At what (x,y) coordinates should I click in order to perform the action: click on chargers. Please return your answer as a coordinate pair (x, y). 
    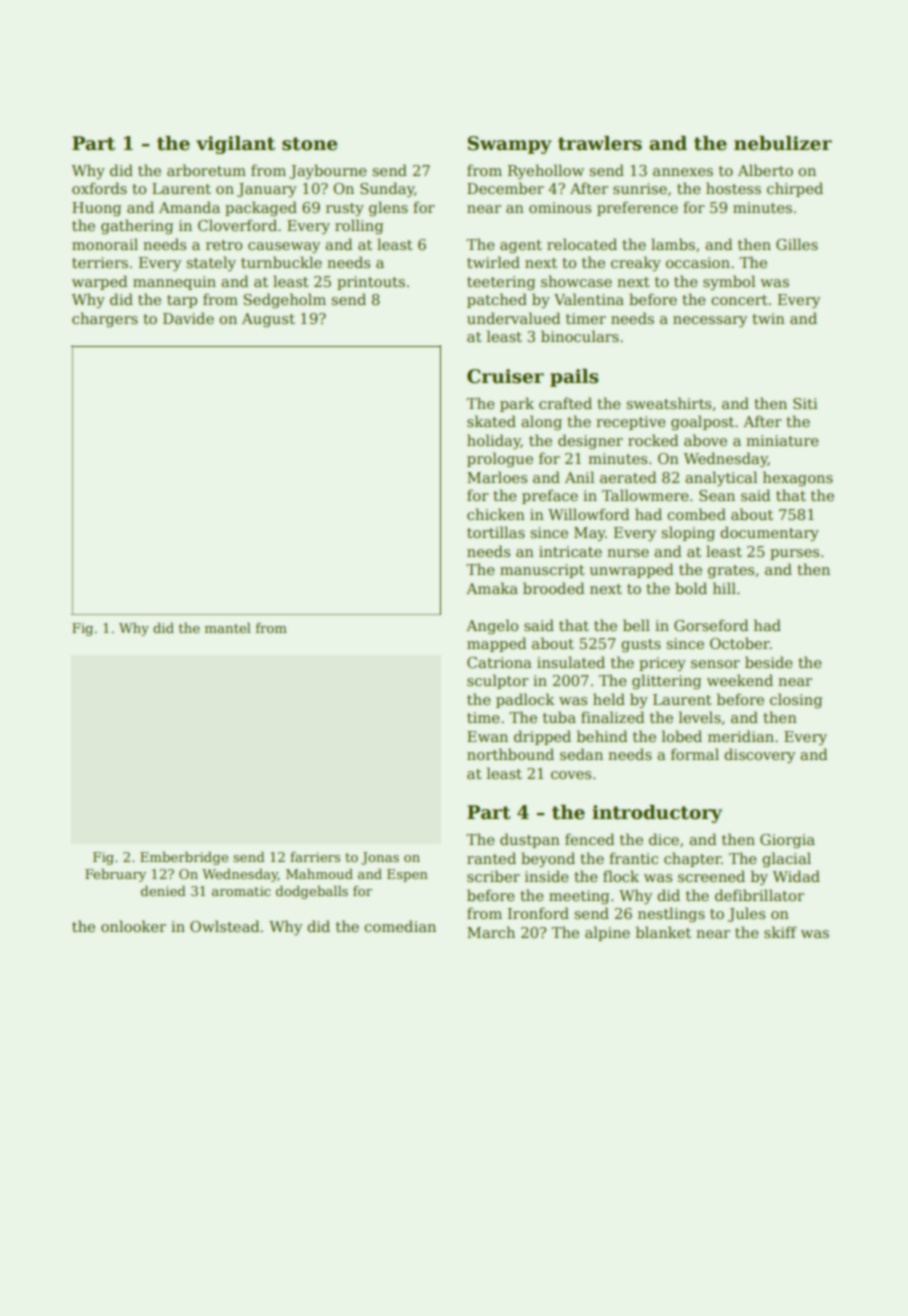
    Looking at the image, I should click on (105, 319).
